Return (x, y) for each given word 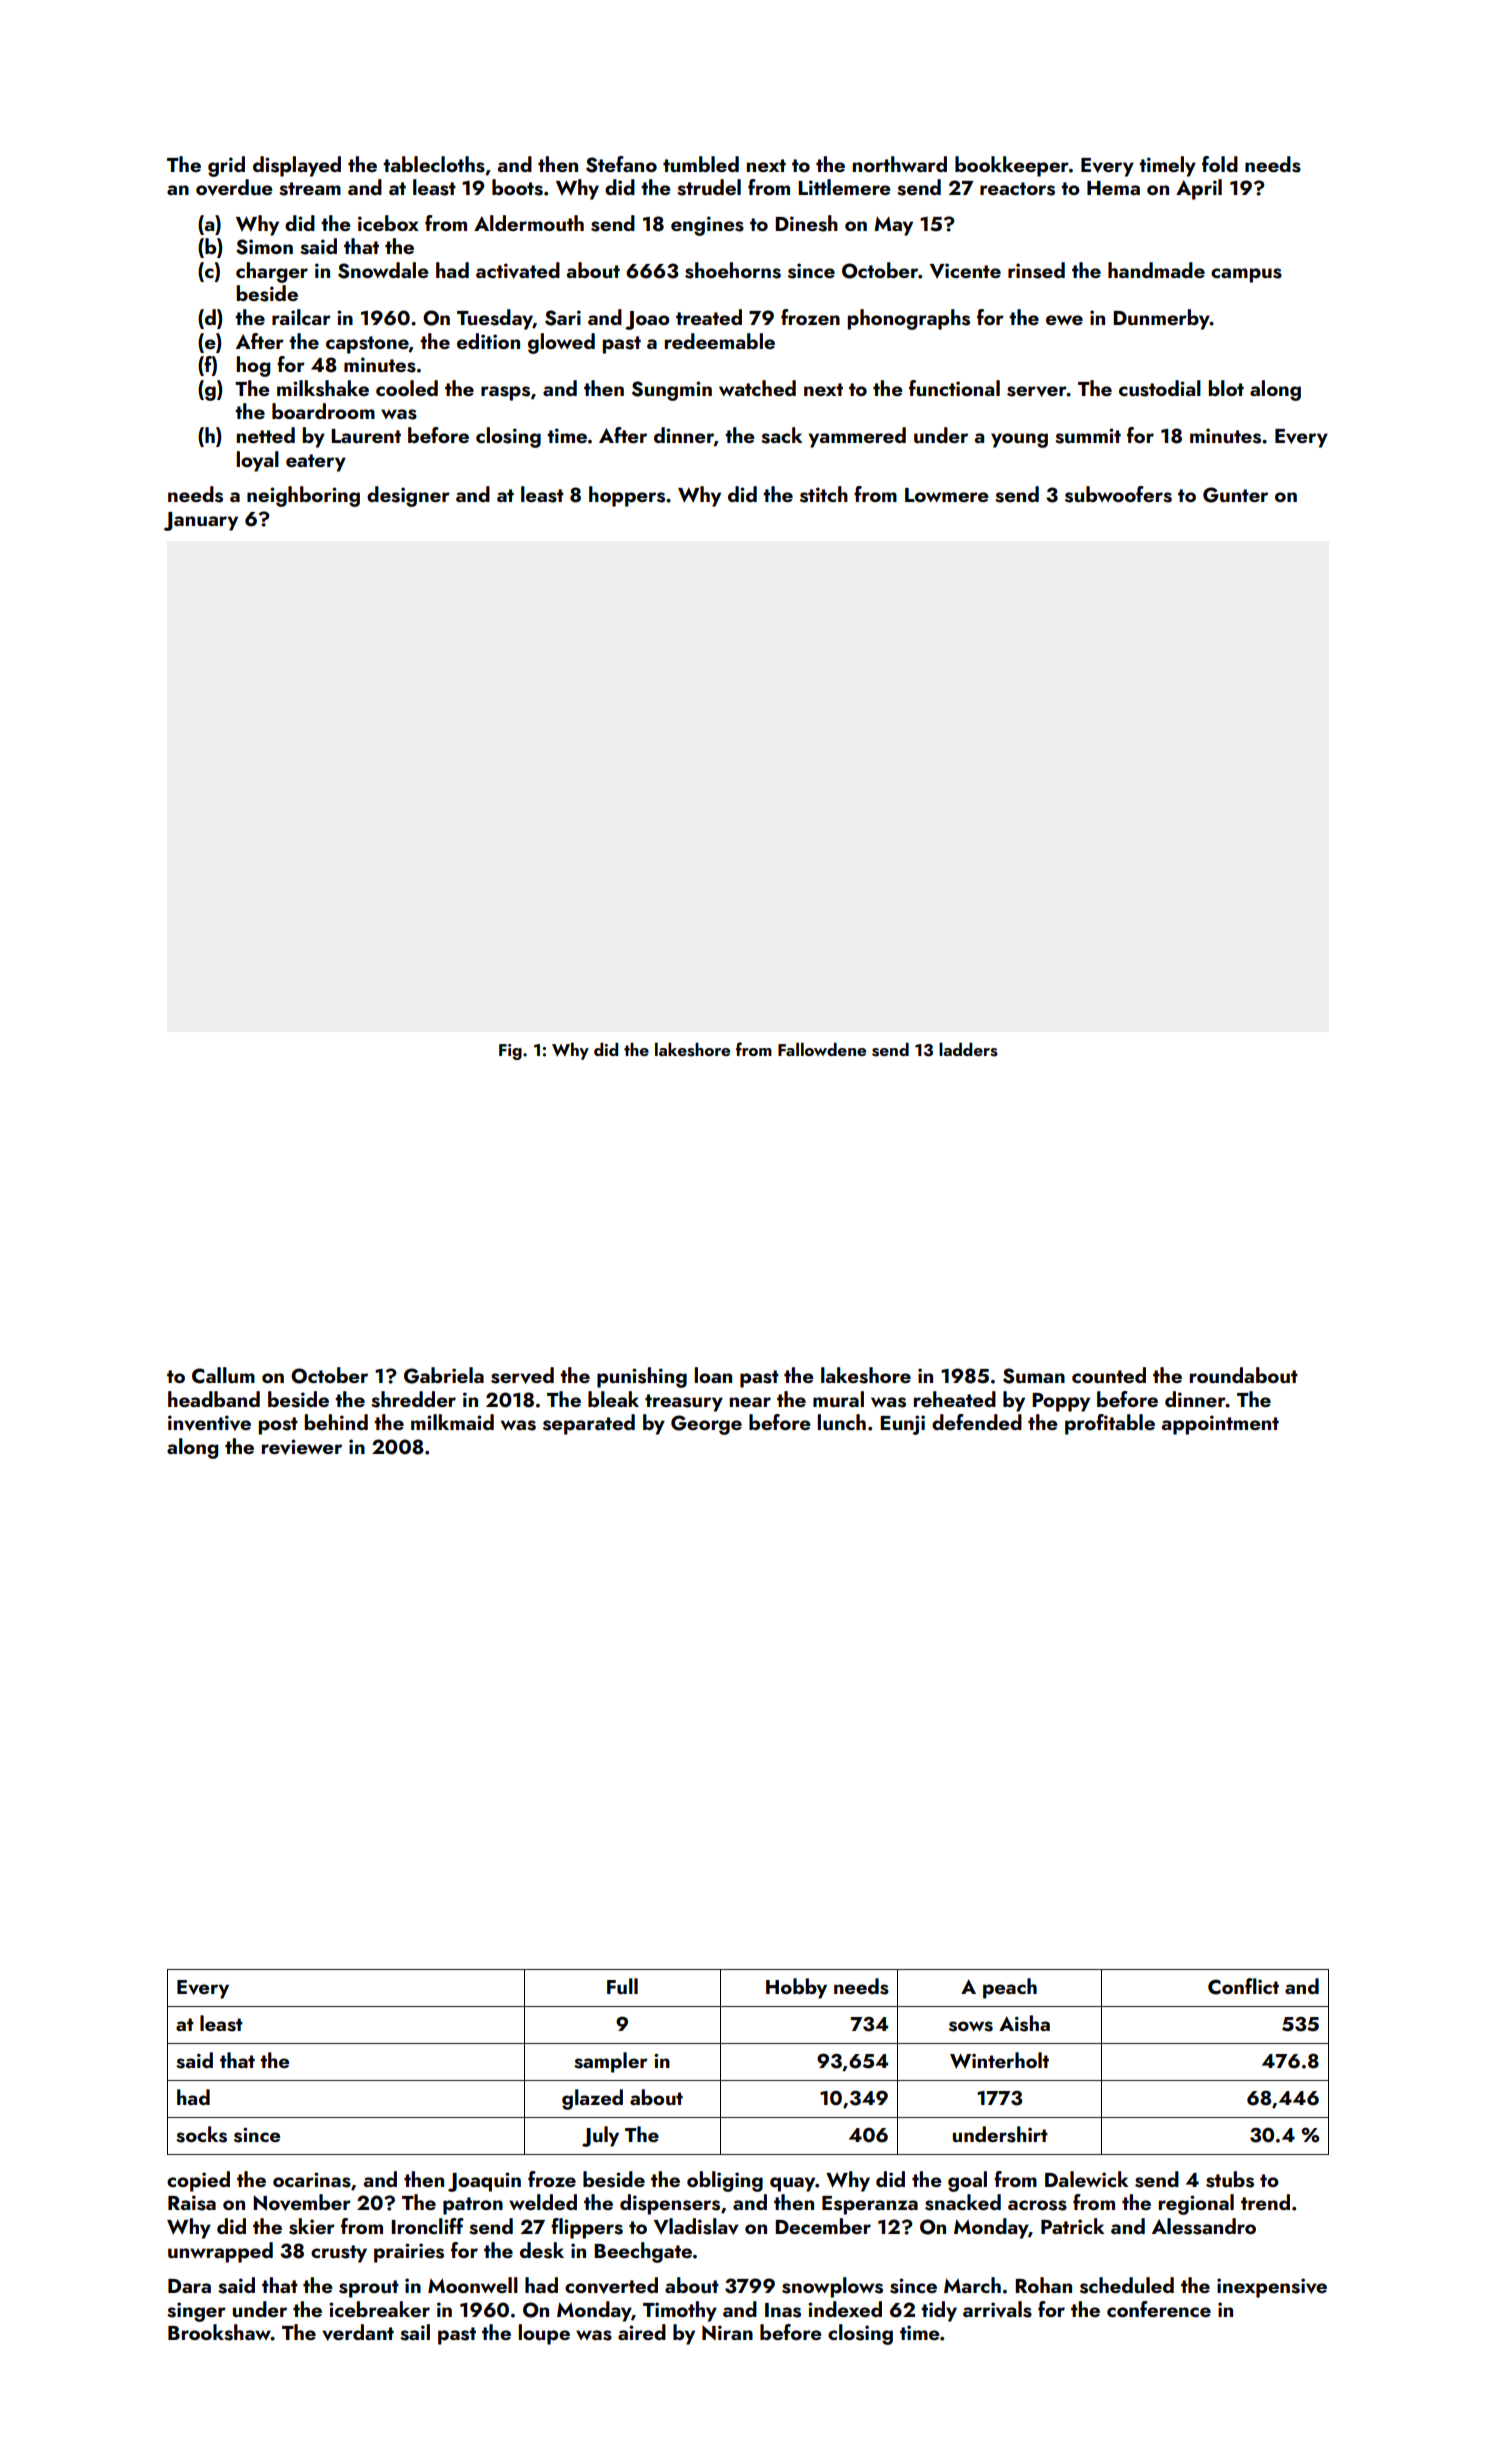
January (201, 521)
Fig (510, 1052)
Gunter (1235, 495)
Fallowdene (822, 1049)
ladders (968, 1050)
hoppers (627, 496)
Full (622, 1986)
